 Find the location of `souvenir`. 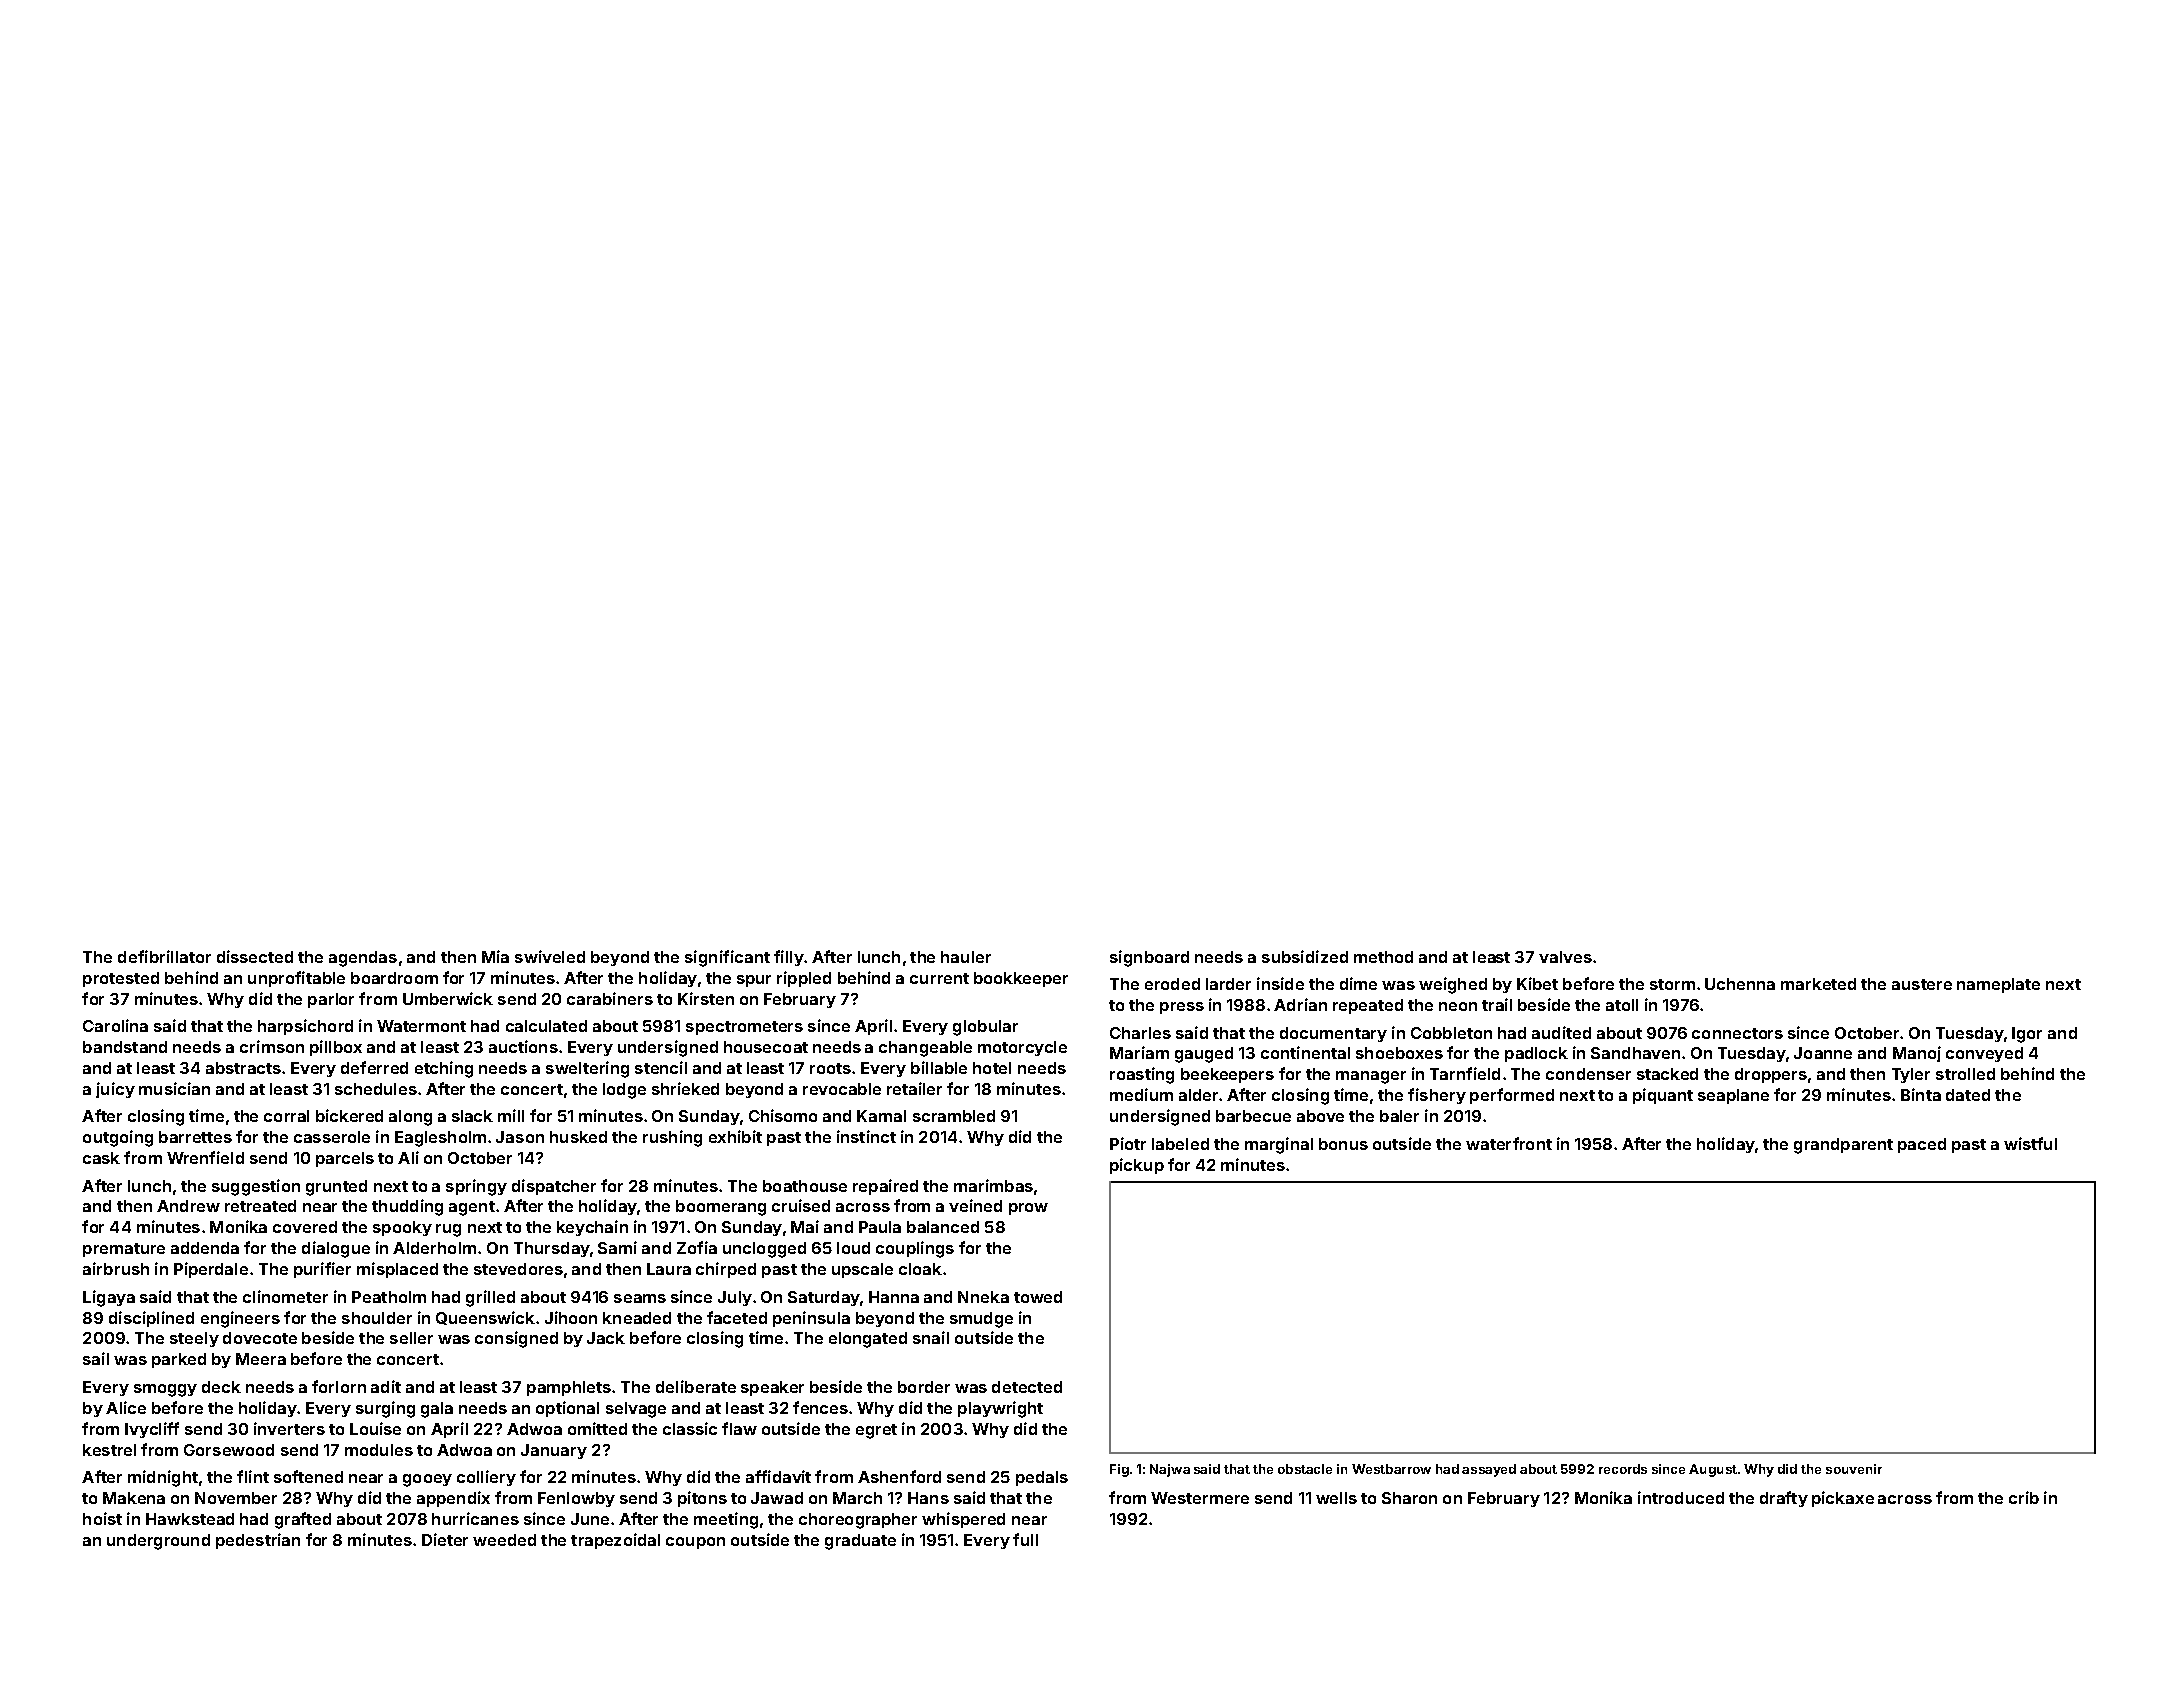

souvenir is located at coordinates (1854, 1469).
